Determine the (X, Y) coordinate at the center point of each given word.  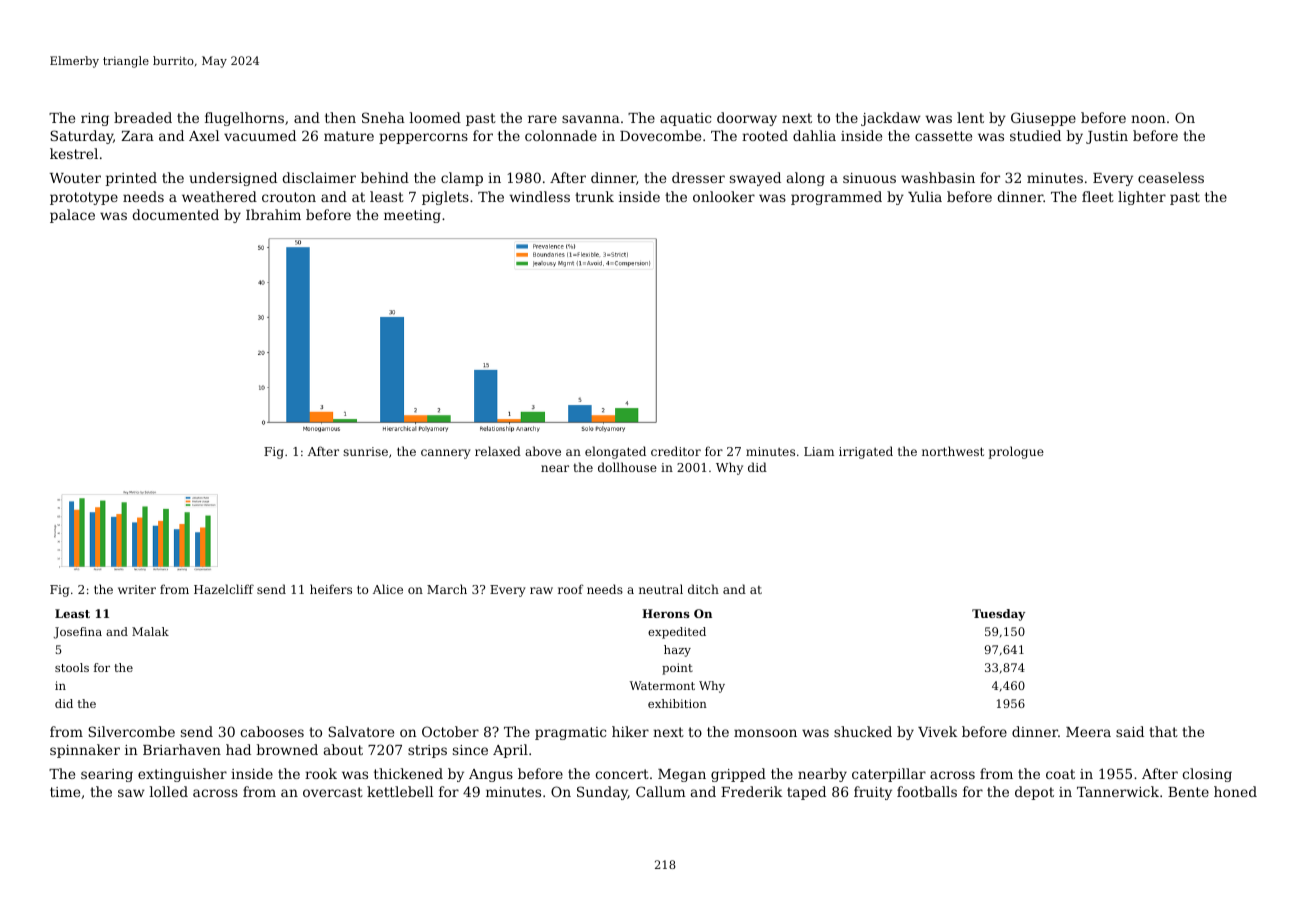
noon (1148, 119)
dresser (698, 177)
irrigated (866, 452)
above (543, 451)
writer (137, 589)
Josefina (77, 633)
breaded (143, 117)
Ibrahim (273, 214)
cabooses (272, 731)
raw (541, 590)
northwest (953, 451)
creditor (676, 451)
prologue (1016, 452)
